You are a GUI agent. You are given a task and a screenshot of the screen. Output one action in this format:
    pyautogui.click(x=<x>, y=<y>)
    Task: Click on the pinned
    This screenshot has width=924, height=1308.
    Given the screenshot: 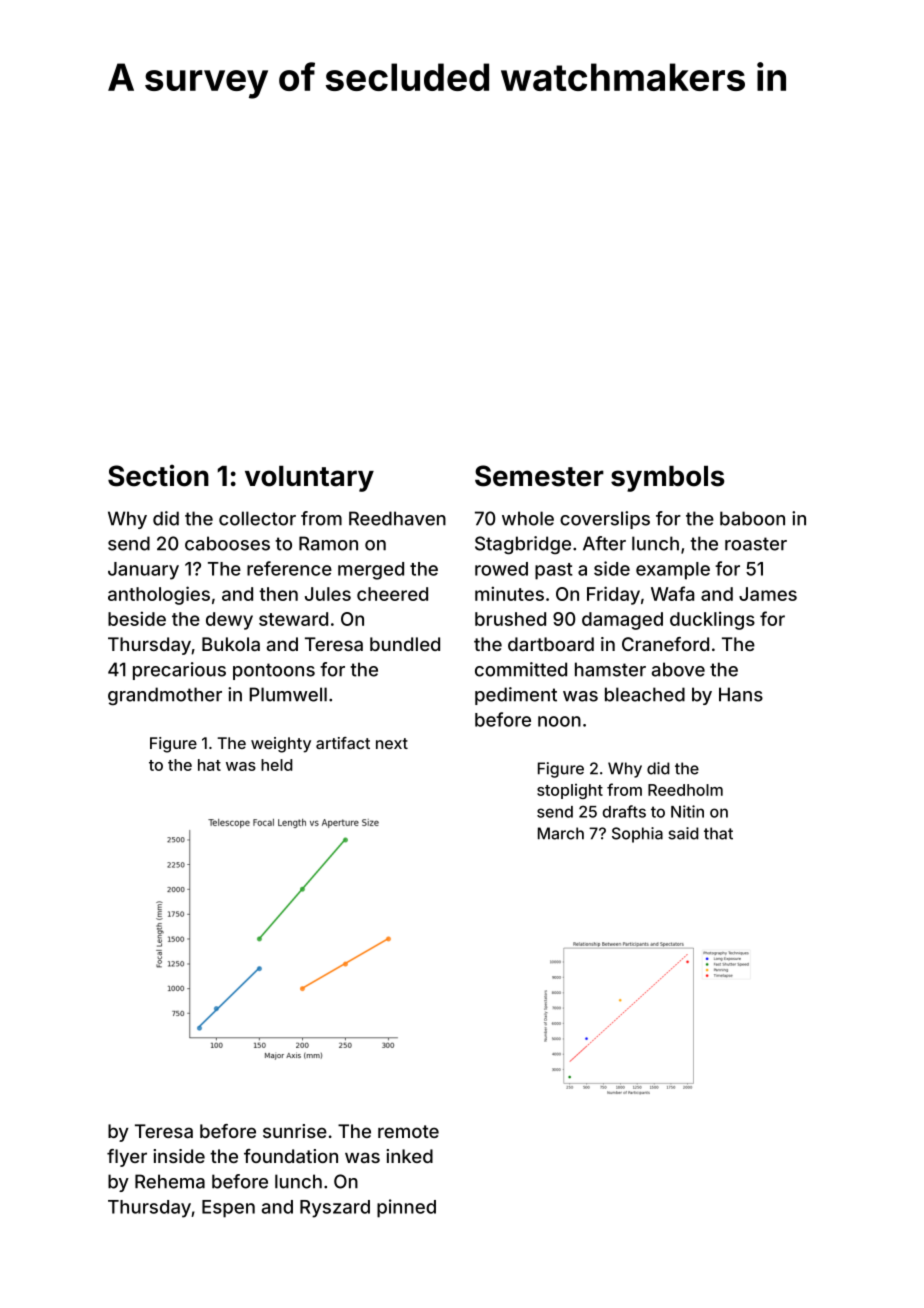 What is the action you would take?
    pyautogui.click(x=406, y=1208)
